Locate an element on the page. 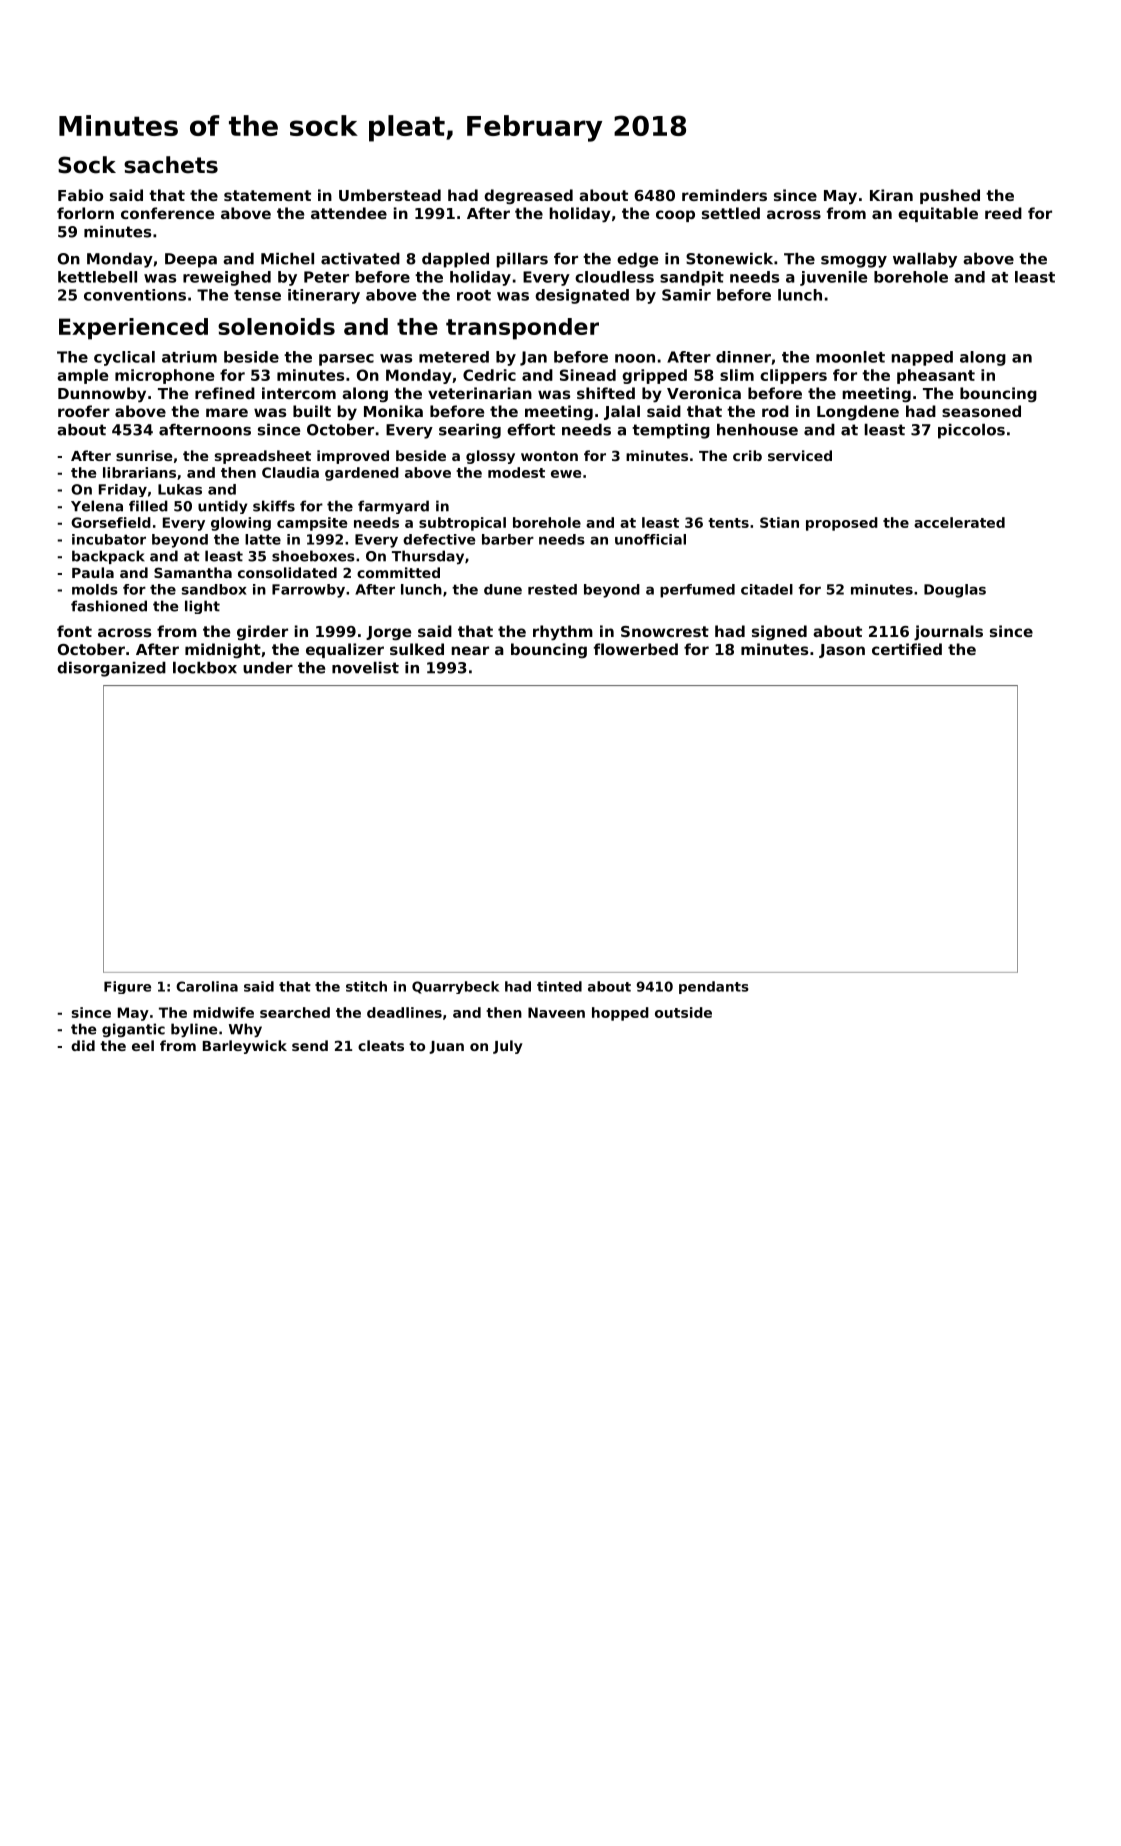  wallaby is located at coordinates (925, 260).
